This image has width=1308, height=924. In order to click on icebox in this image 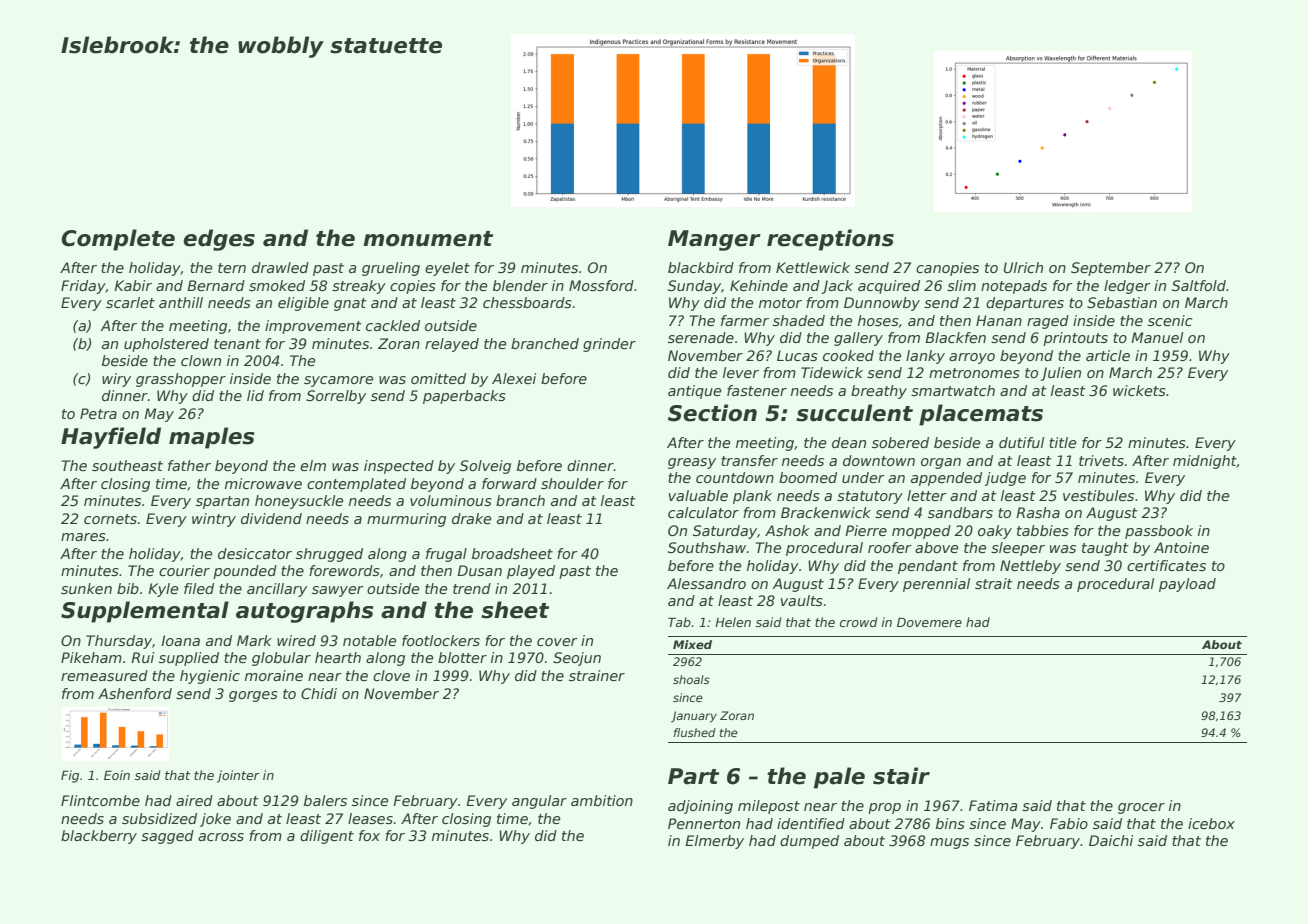, I will do `click(1211, 823)`.
